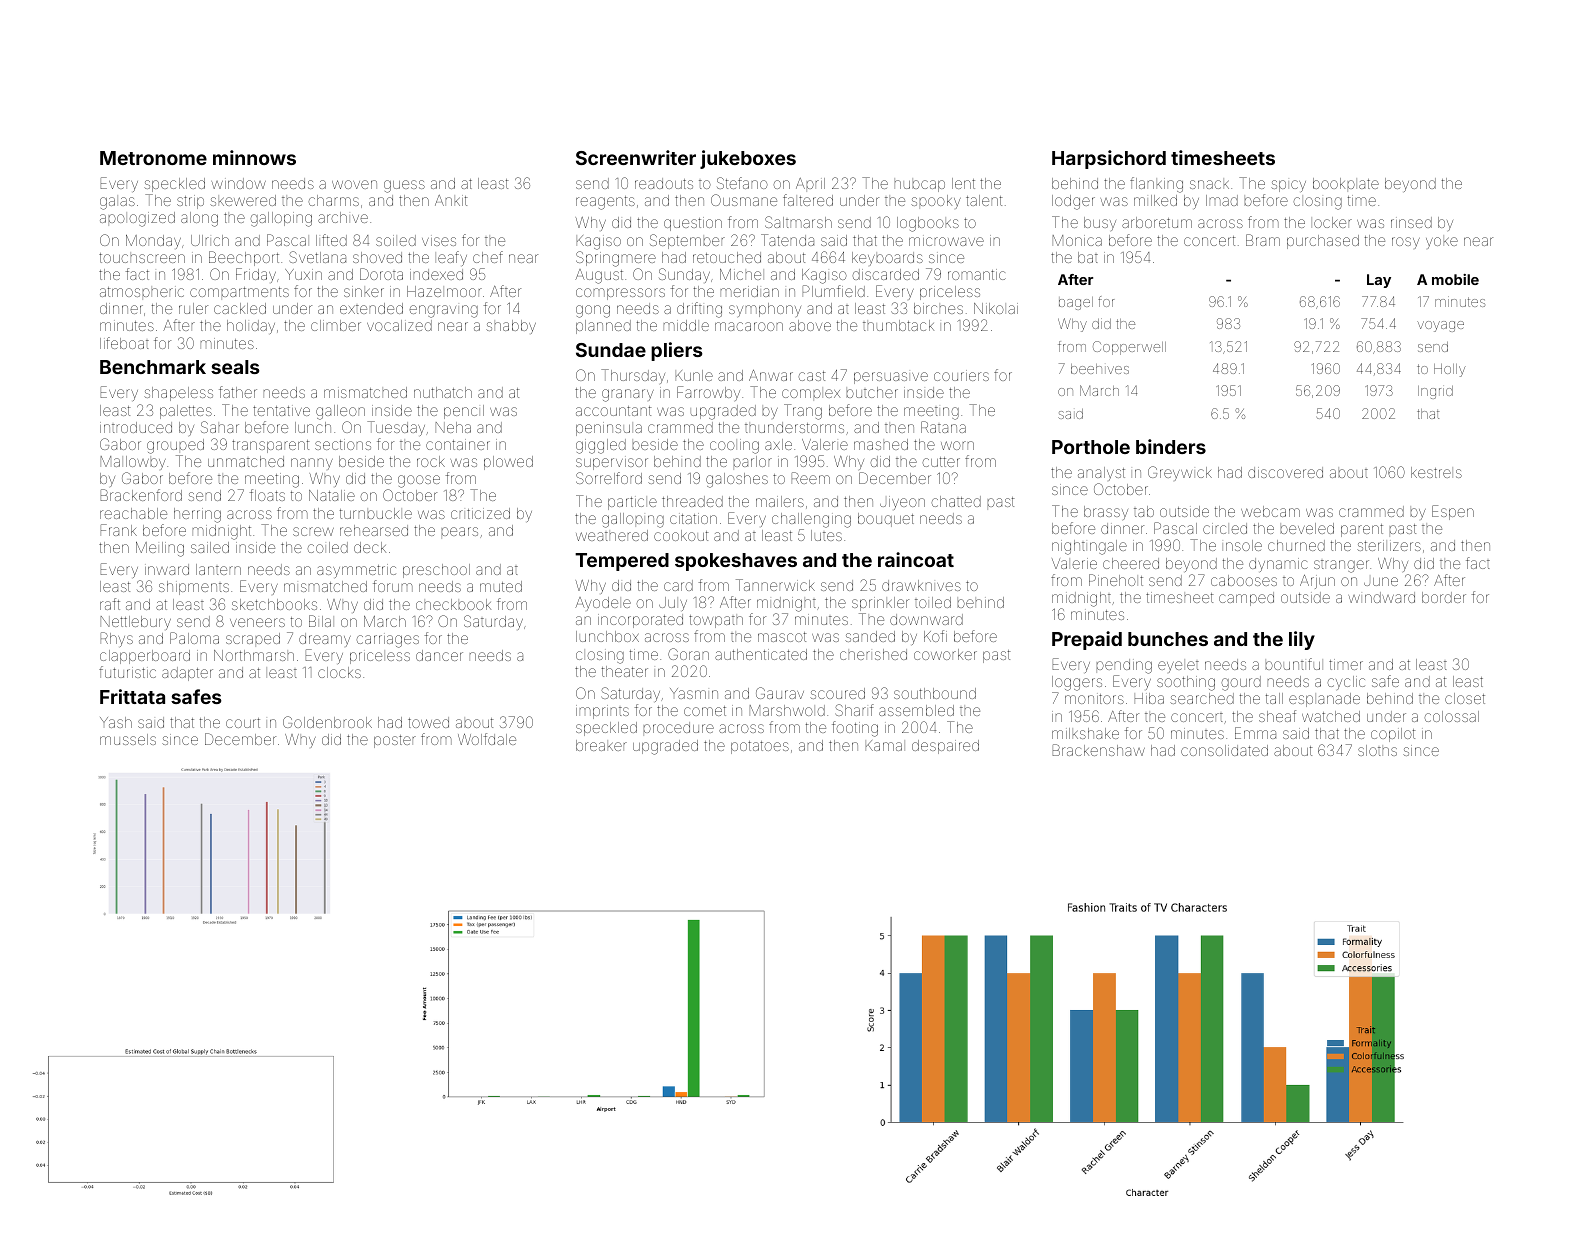 The height and width of the image is (1233, 1595). Describe the element at coordinates (1444, 597) in the image. I see `border` at that location.
